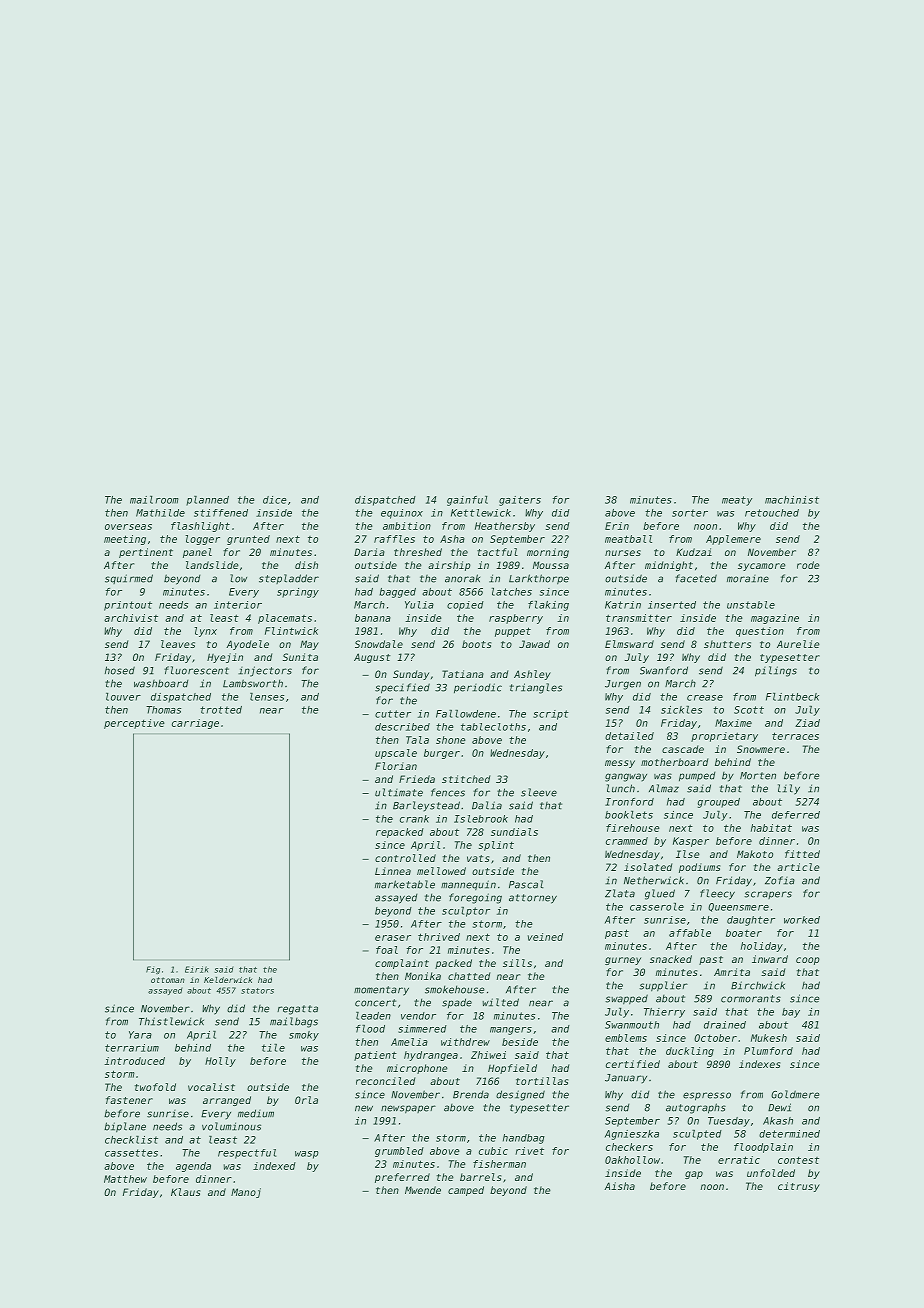 The height and width of the image is (1308, 924). What do you see at coordinates (207, 501) in the image?
I see `planned` at bounding box center [207, 501].
